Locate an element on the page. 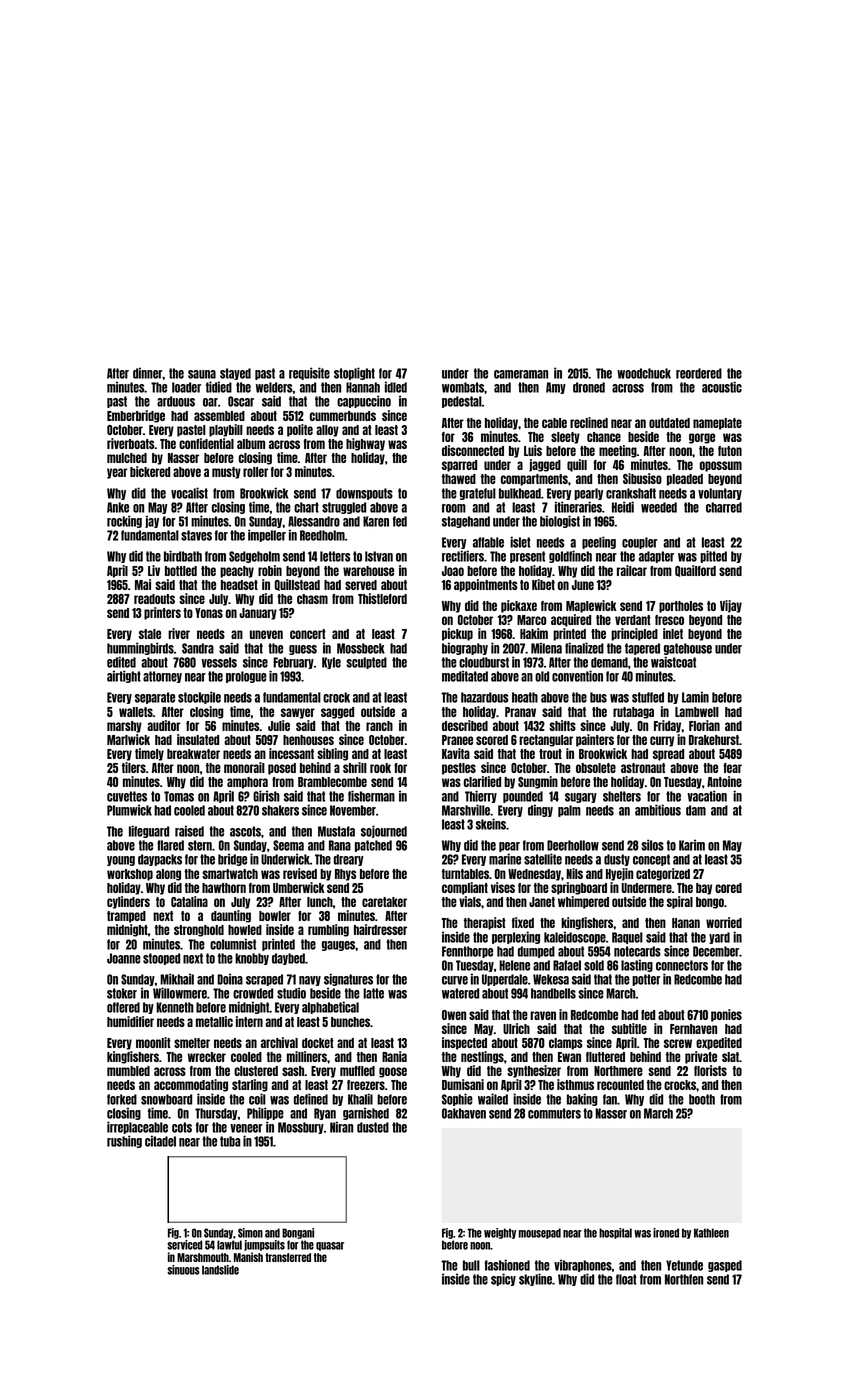 This page has width=849, height=1400. landslide is located at coordinates (220, 1270).
